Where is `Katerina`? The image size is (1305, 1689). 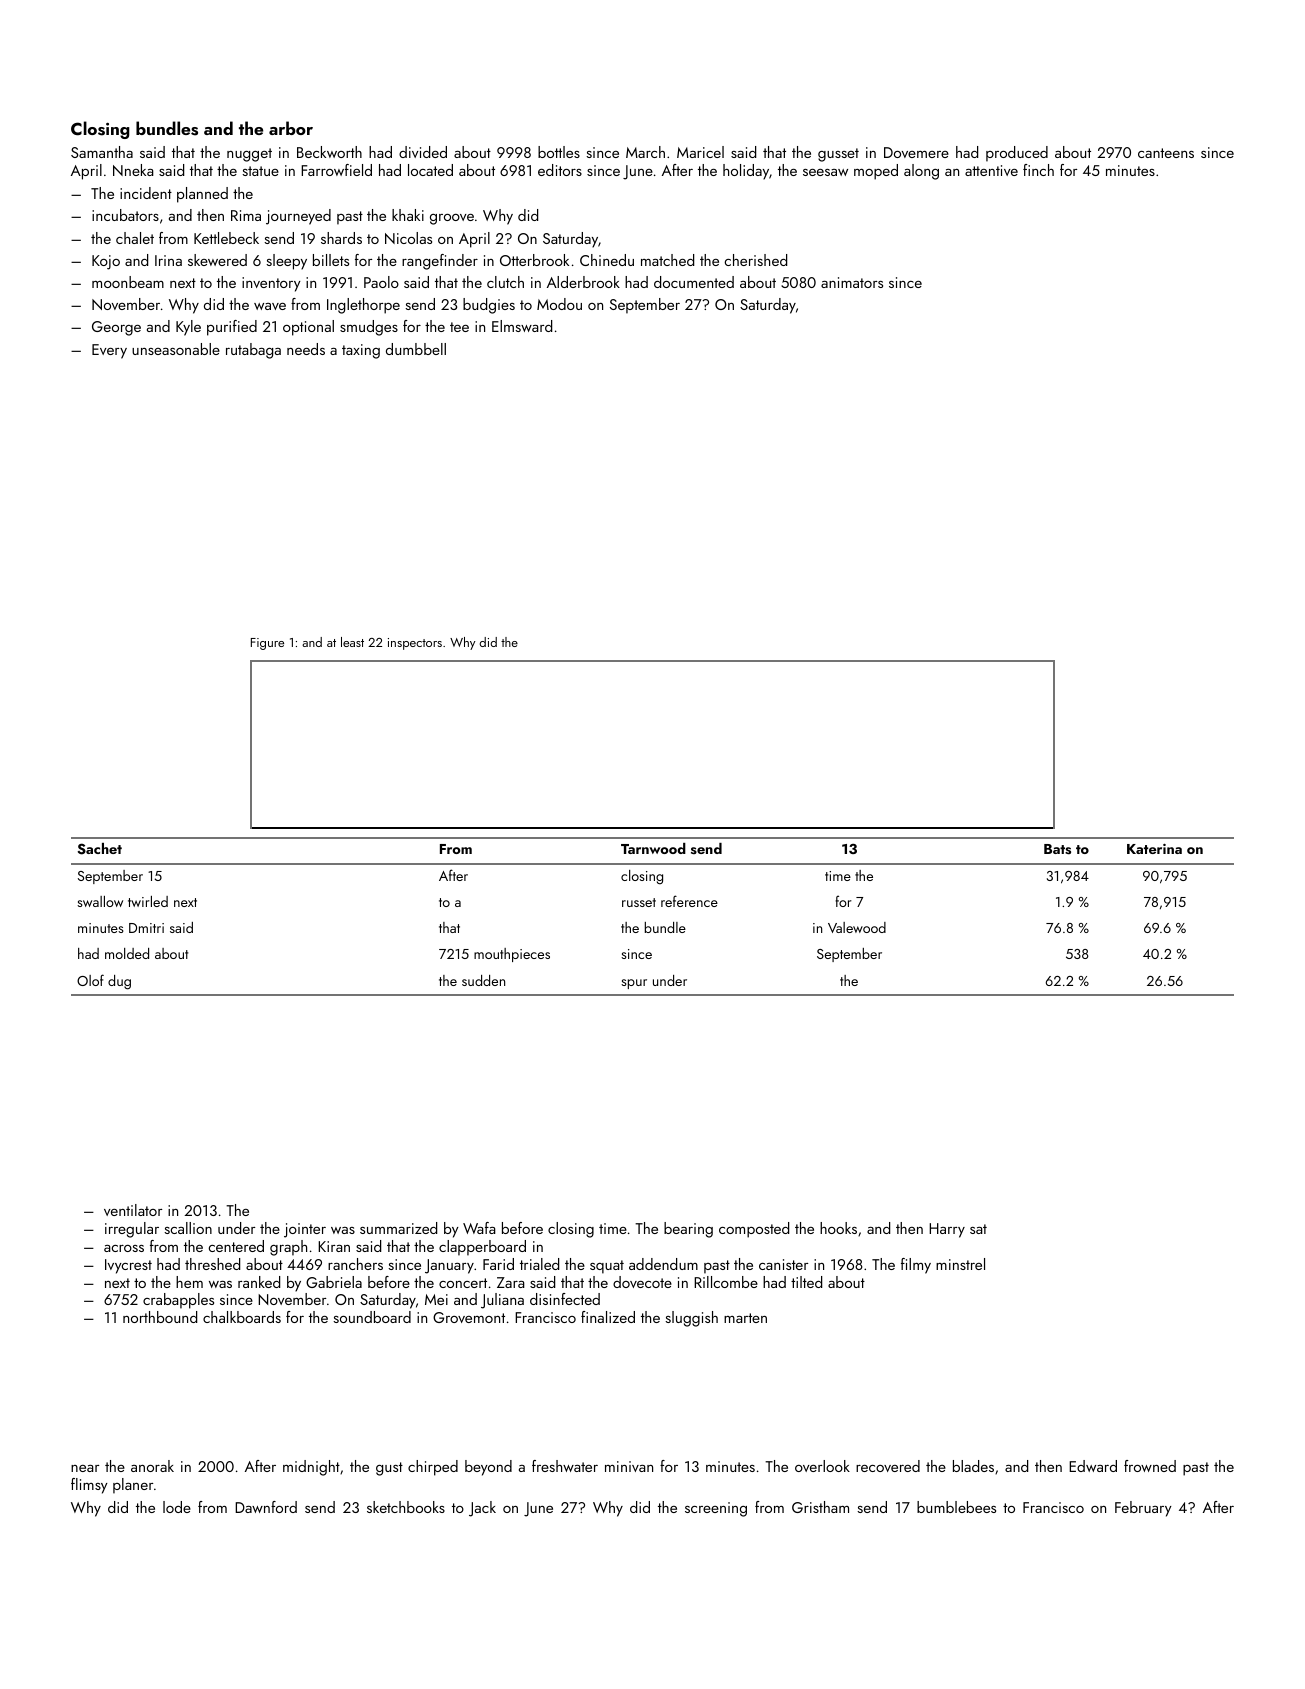 Katerina is located at coordinates (1154, 849).
